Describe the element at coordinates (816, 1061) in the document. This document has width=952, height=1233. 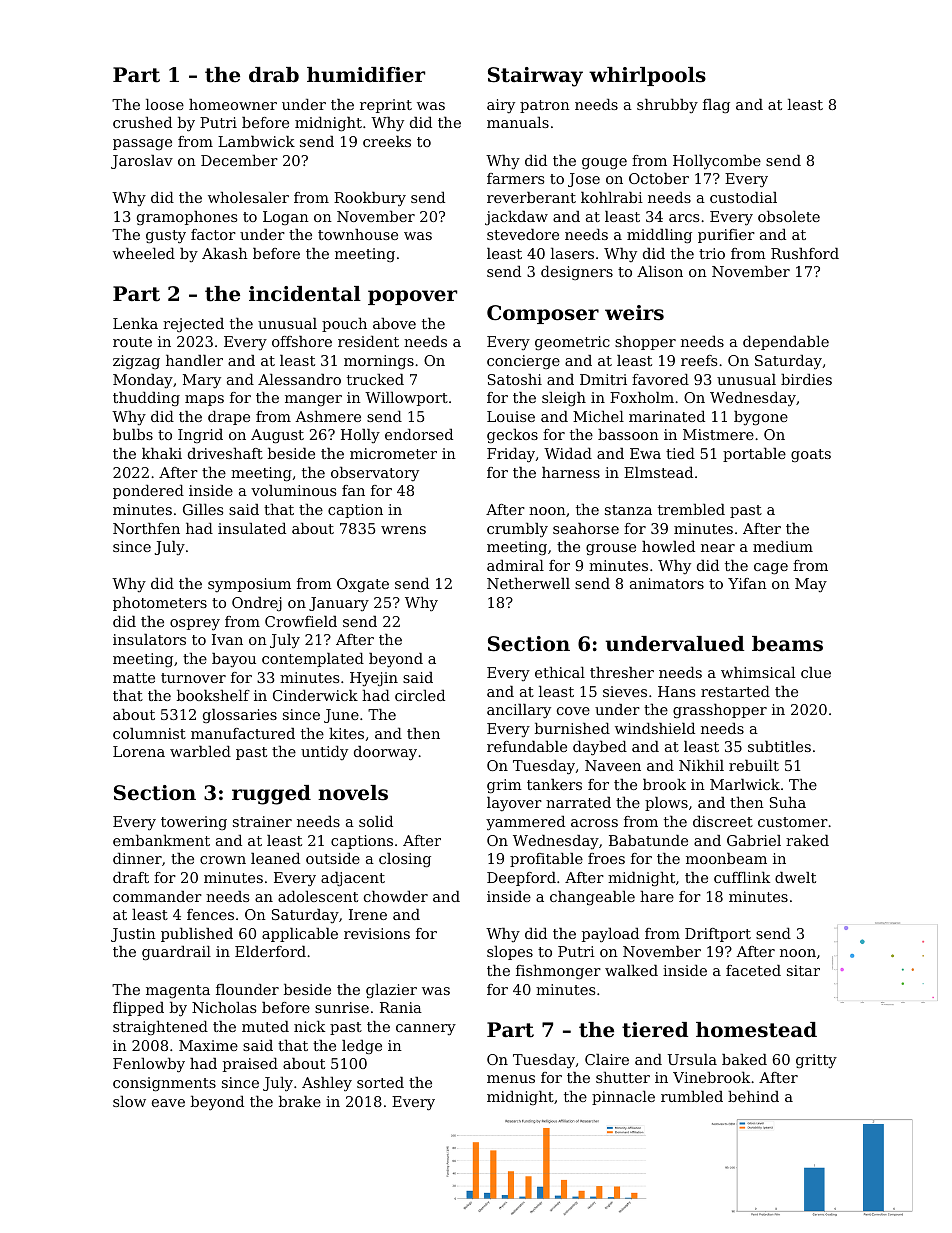
I see `gritty` at that location.
